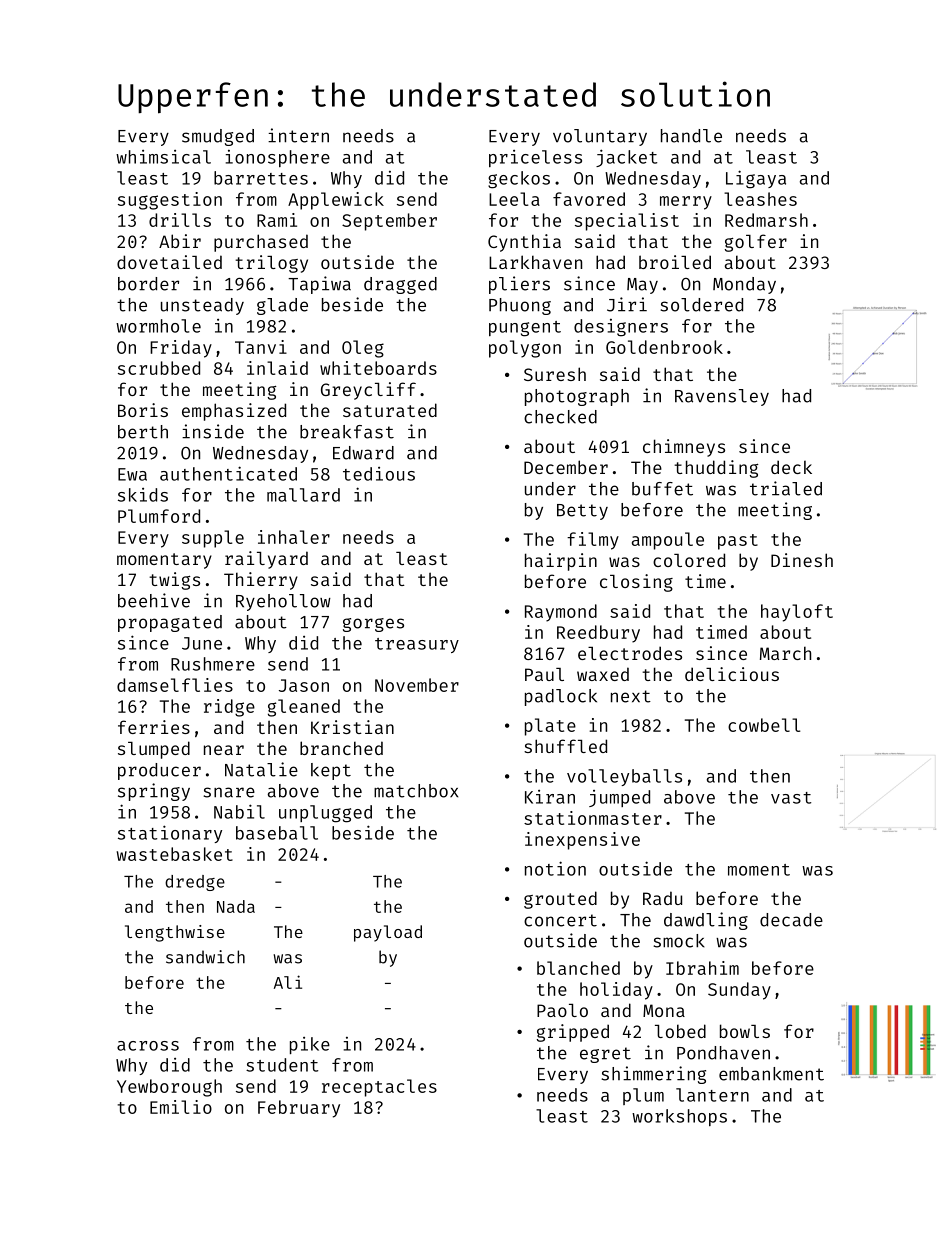 This screenshot has width=952, height=1233. I want to click on smudged, so click(218, 137).
